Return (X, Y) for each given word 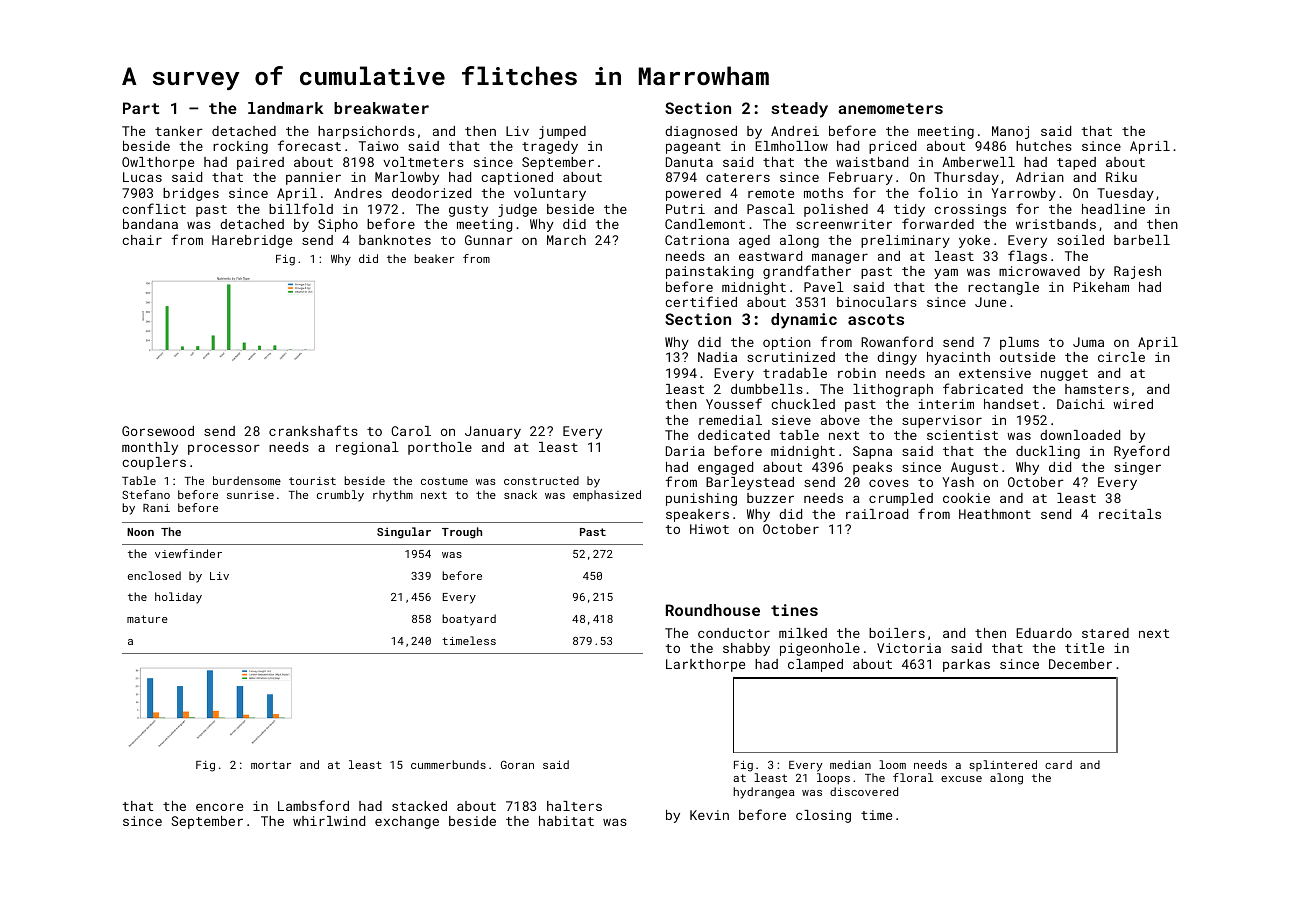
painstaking (709, 272)
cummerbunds (448, 764)
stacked (419, 806)
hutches (1044, 146)
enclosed (154, 575)
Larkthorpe (705, 665)
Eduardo (1044, 633)
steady (799, 110)
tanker (179, 131)
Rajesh (1137, 272)
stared (1105, 633)
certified (701, 301)
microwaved (1039, 271)
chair (142, 240)
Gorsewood (158, 431)
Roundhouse (713, 610)
